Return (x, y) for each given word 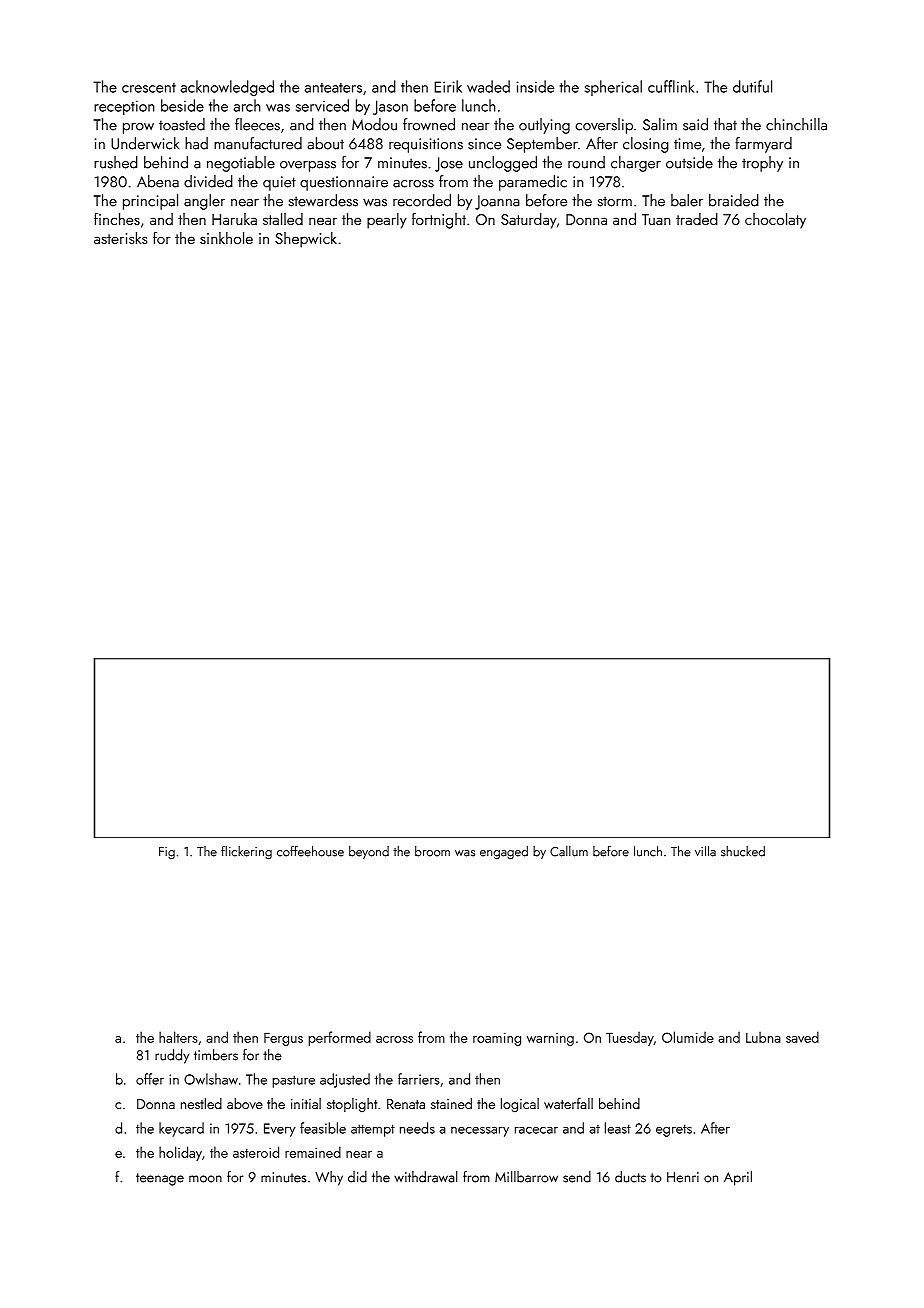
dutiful (752, 86)
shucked (743, 851)
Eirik (448, 86)
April (738, 1178)
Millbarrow (526, 1177)
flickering (246, 853)
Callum (569, 851)
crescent (149, 88)
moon (205, 1179)
